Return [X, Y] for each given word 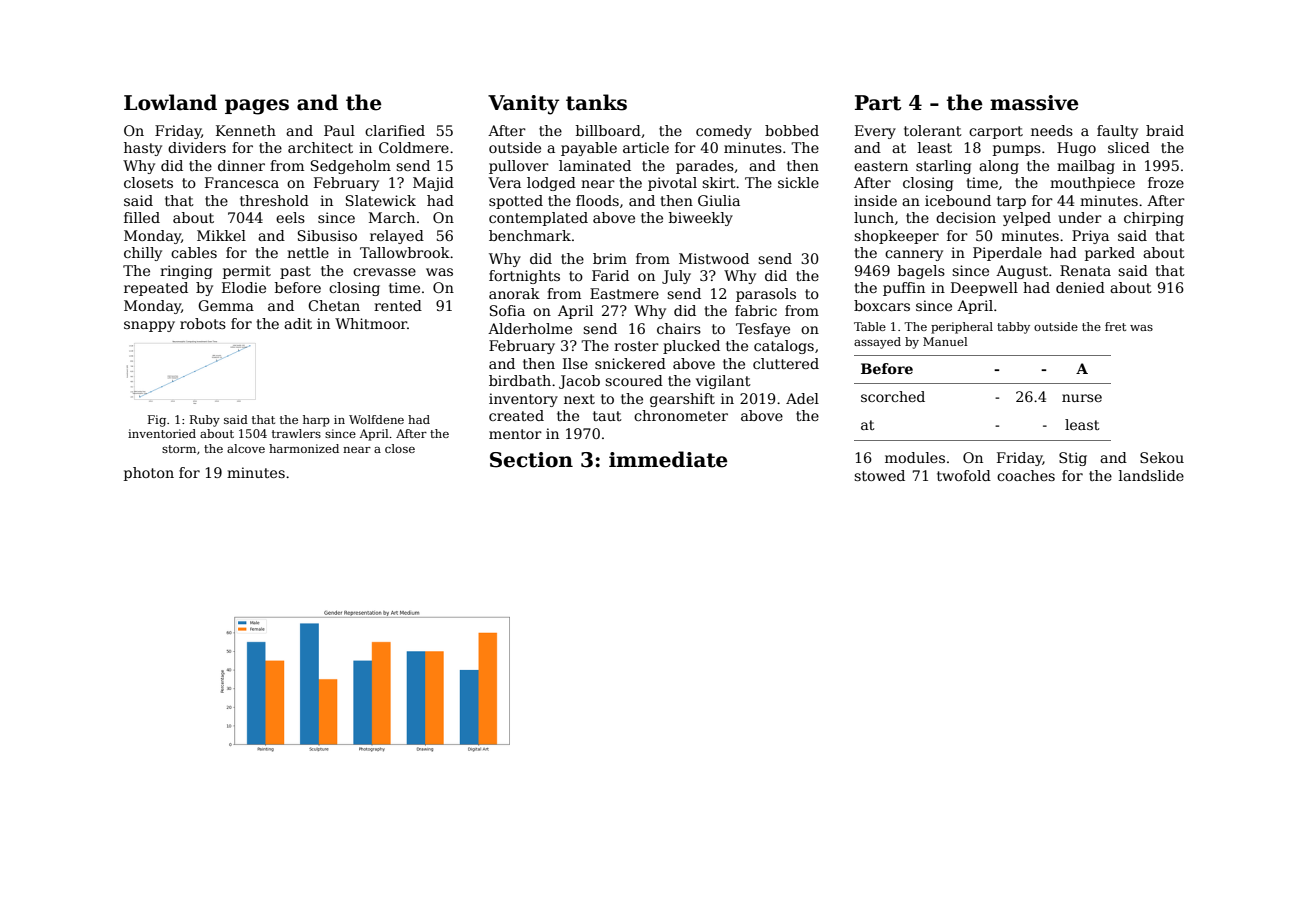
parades [705, 167]
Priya [1090, 237]
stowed [879, 475]
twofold [964, 475]
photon [149, 474]
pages [257, 107]
